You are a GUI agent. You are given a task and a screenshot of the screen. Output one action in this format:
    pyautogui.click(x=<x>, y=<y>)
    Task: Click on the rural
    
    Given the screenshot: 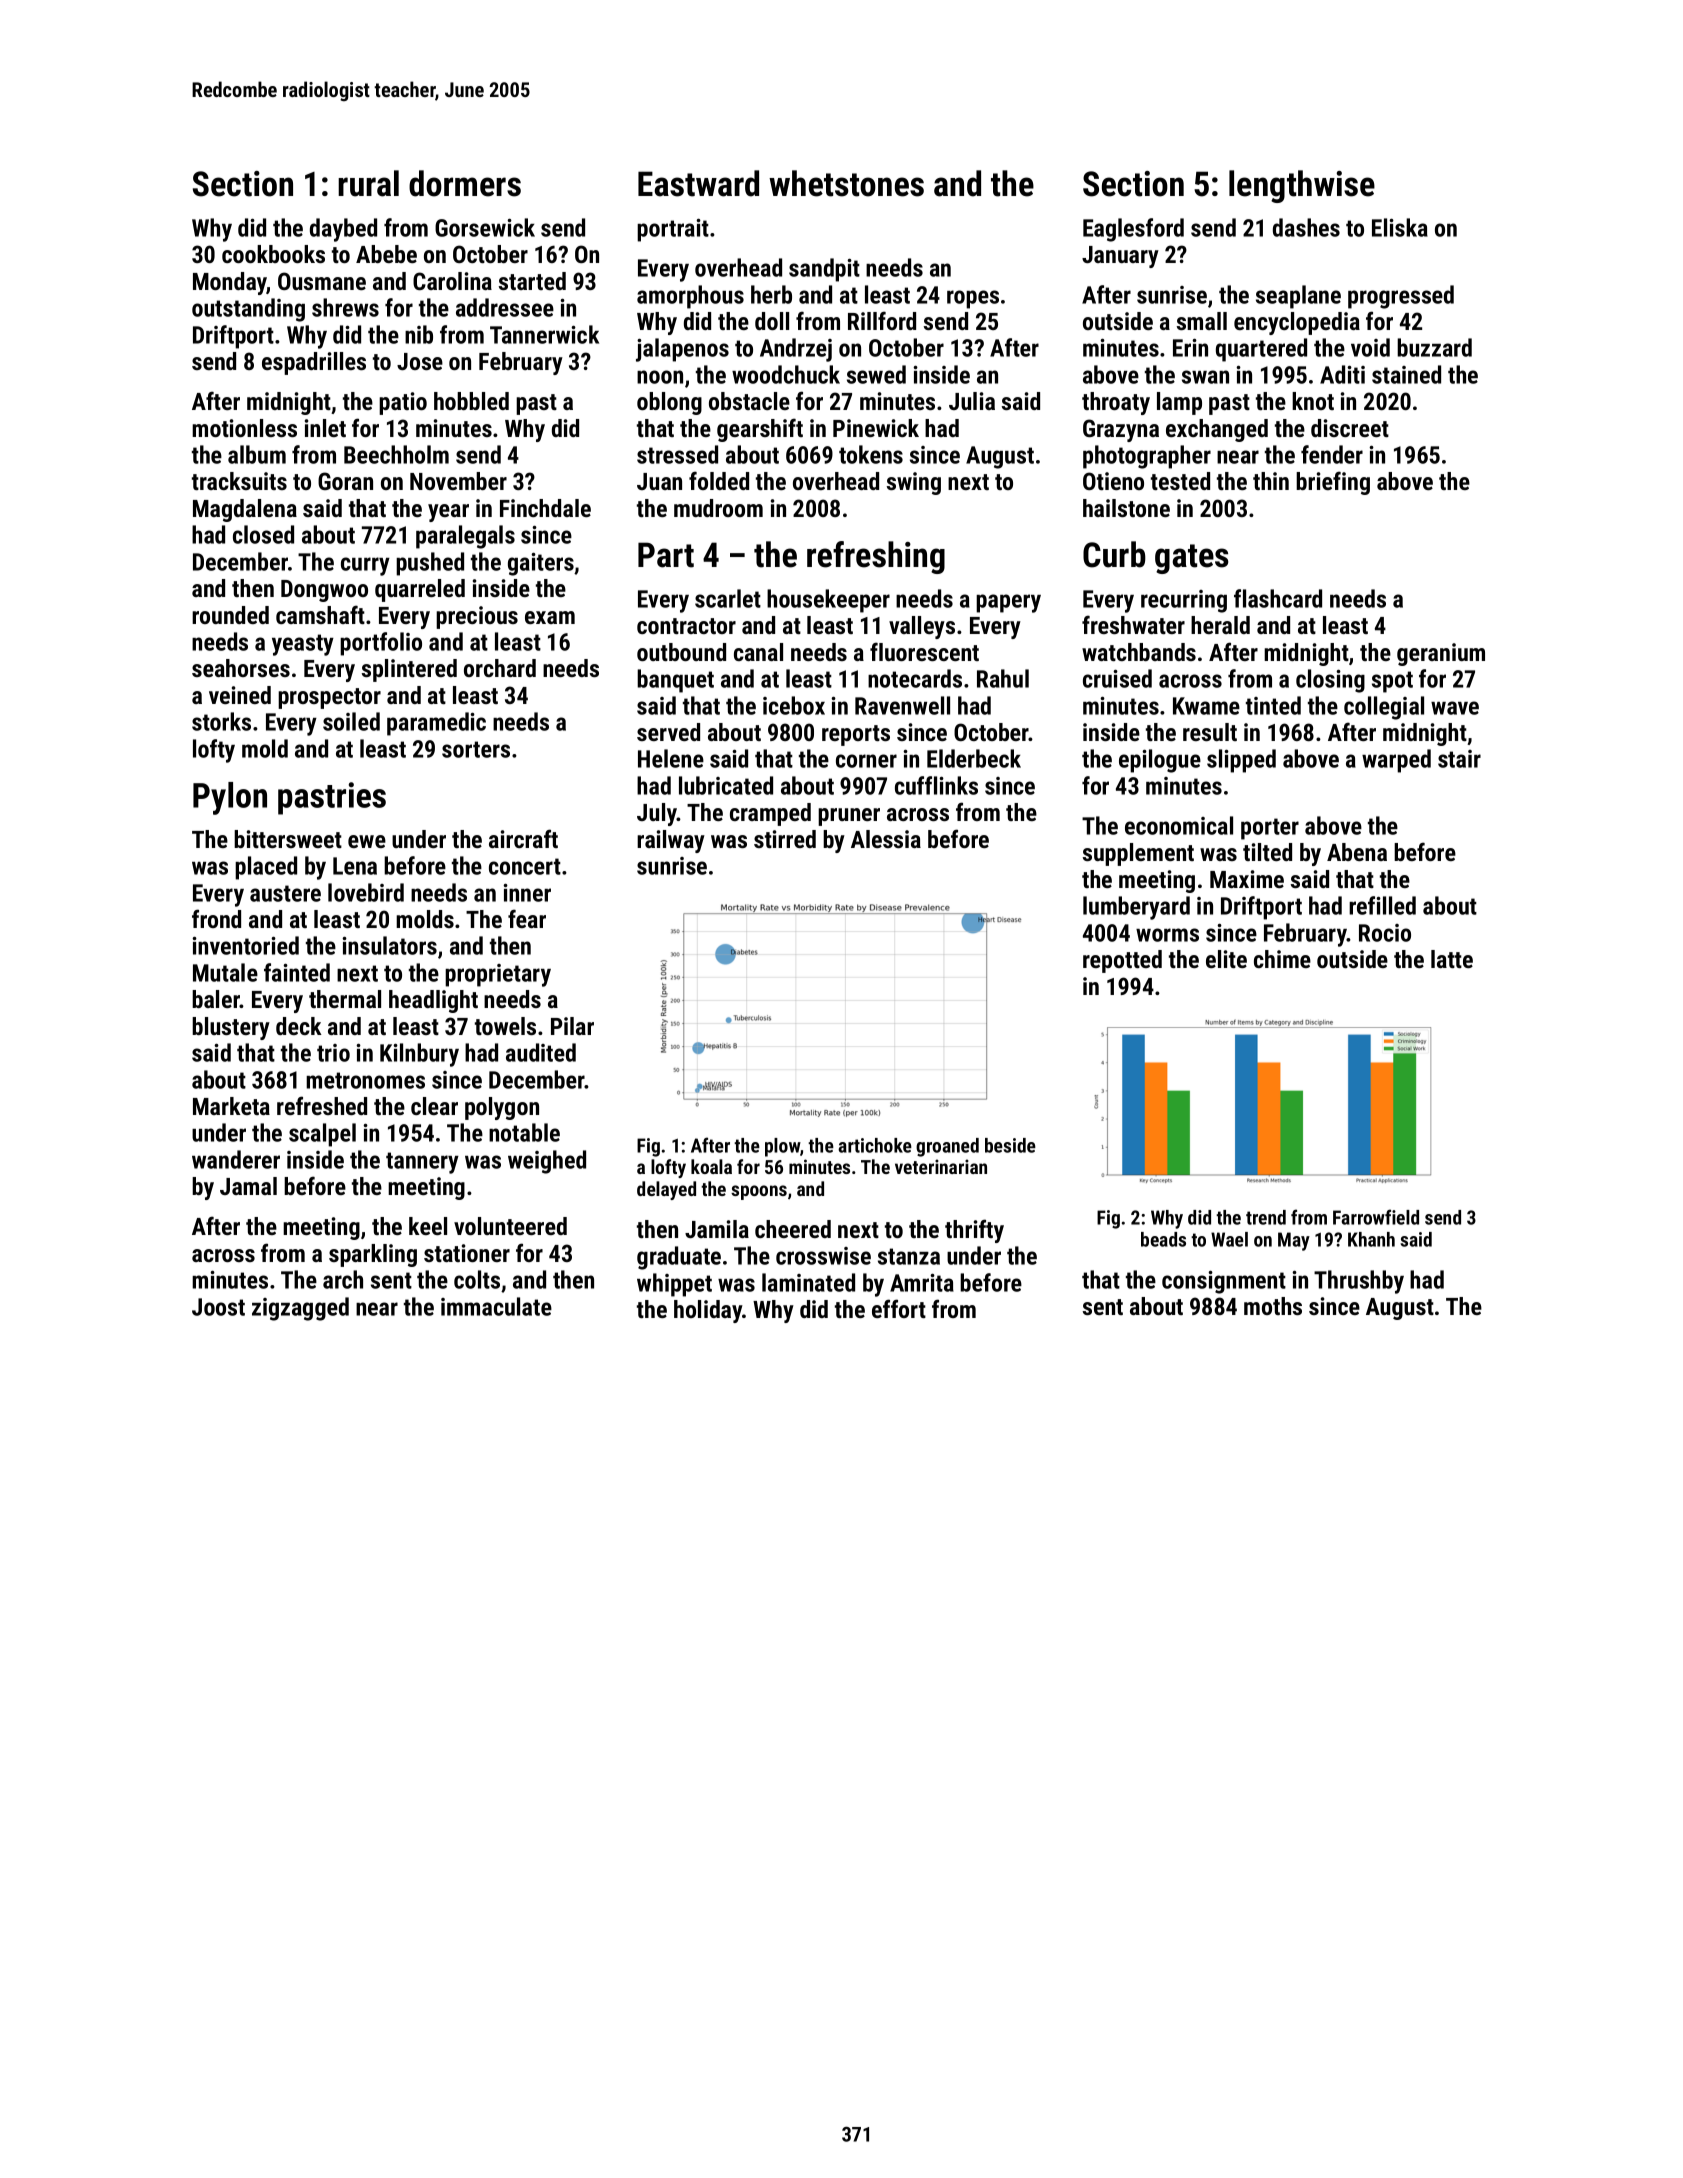 What is the action you would take?
    pyautogui.click(x=368, y=183)
